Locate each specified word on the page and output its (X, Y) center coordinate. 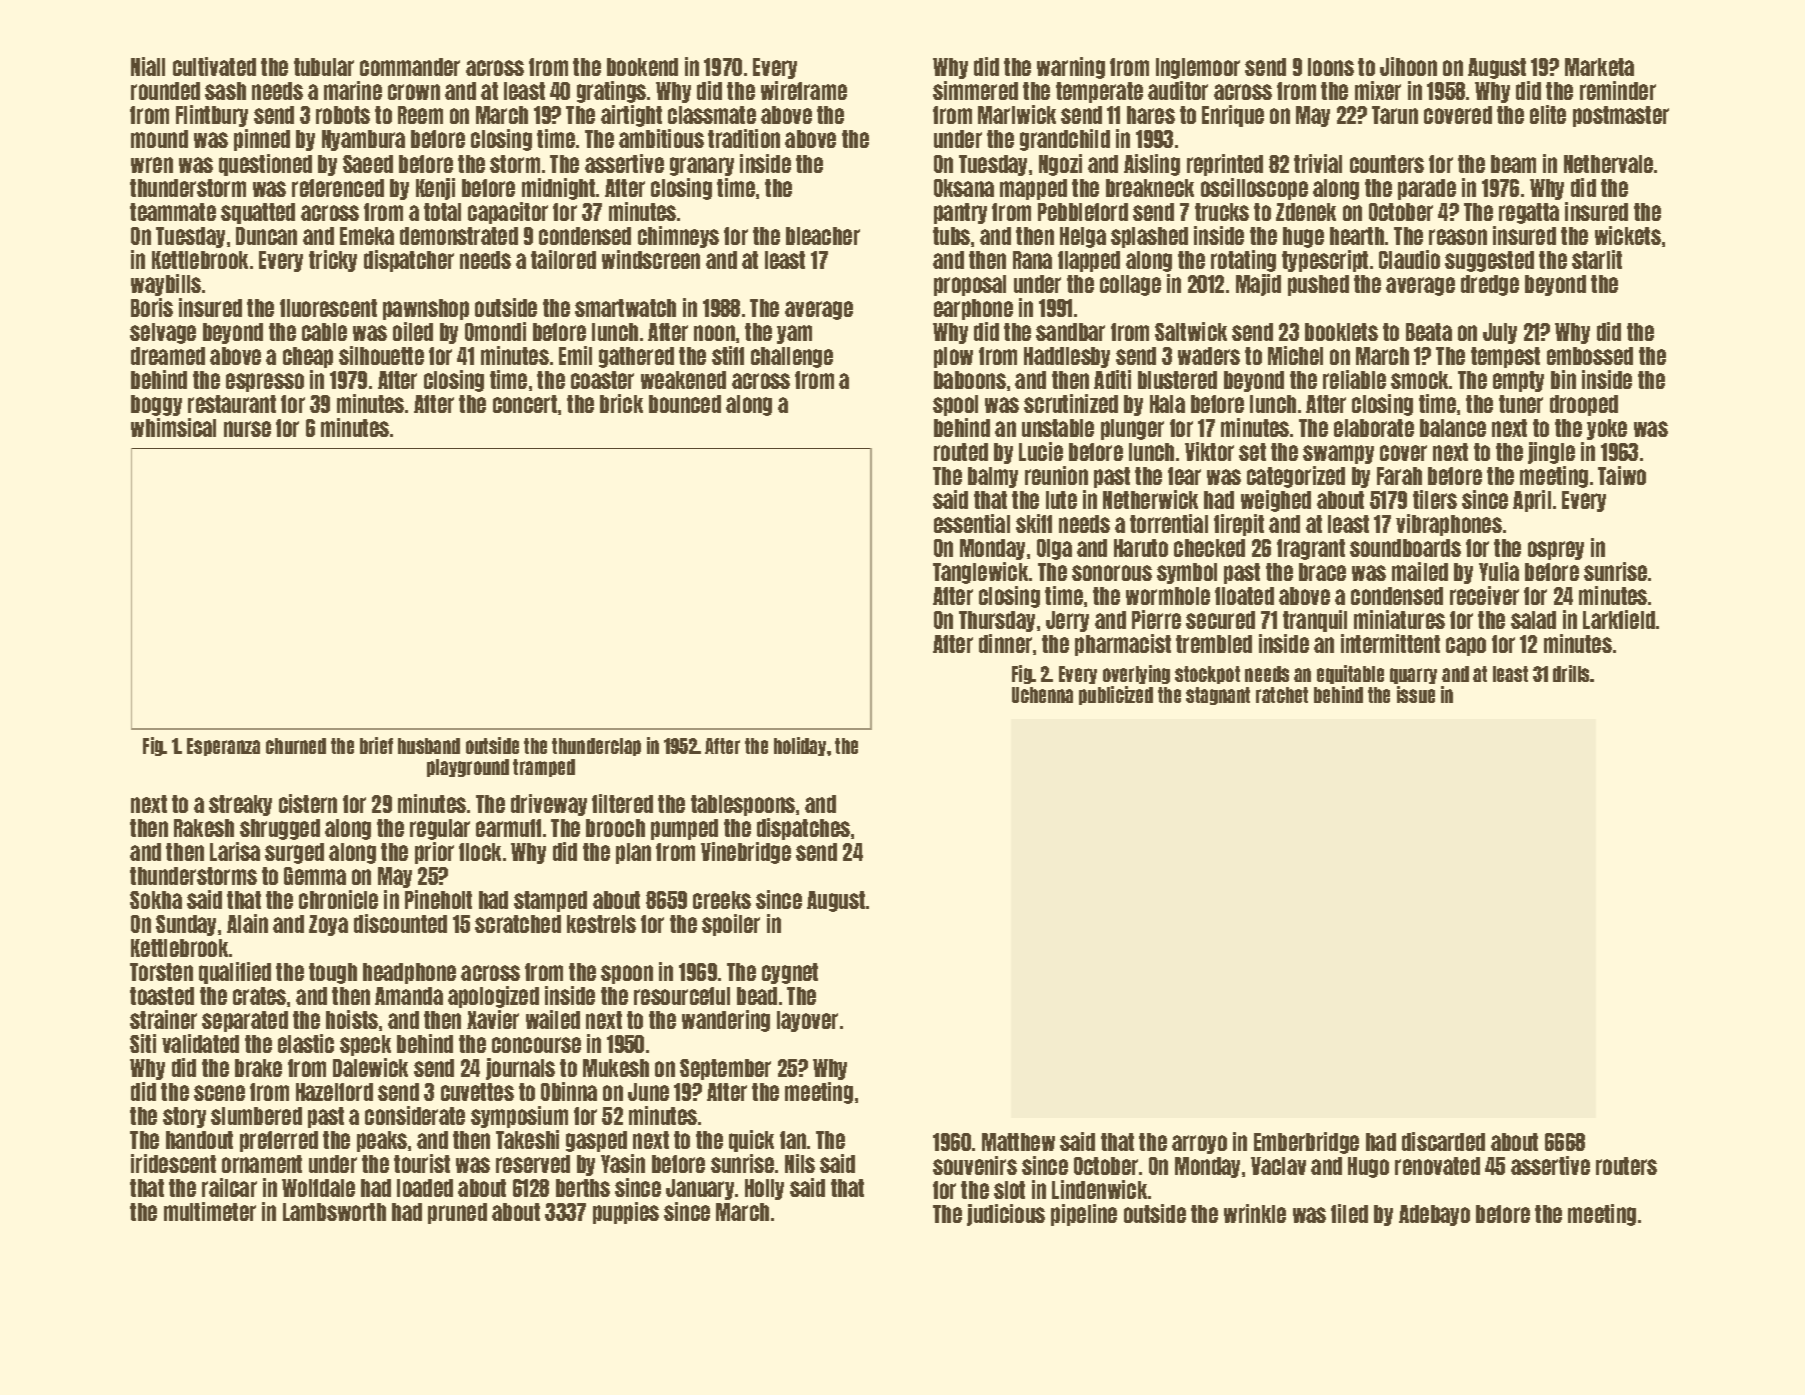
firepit (1239, 525)
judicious (1006, 1215)
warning (1071, 68)
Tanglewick (980, 573)
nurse (247, 429)
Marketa (1599, 67)
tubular (324, 67)
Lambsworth (334, 1212)
